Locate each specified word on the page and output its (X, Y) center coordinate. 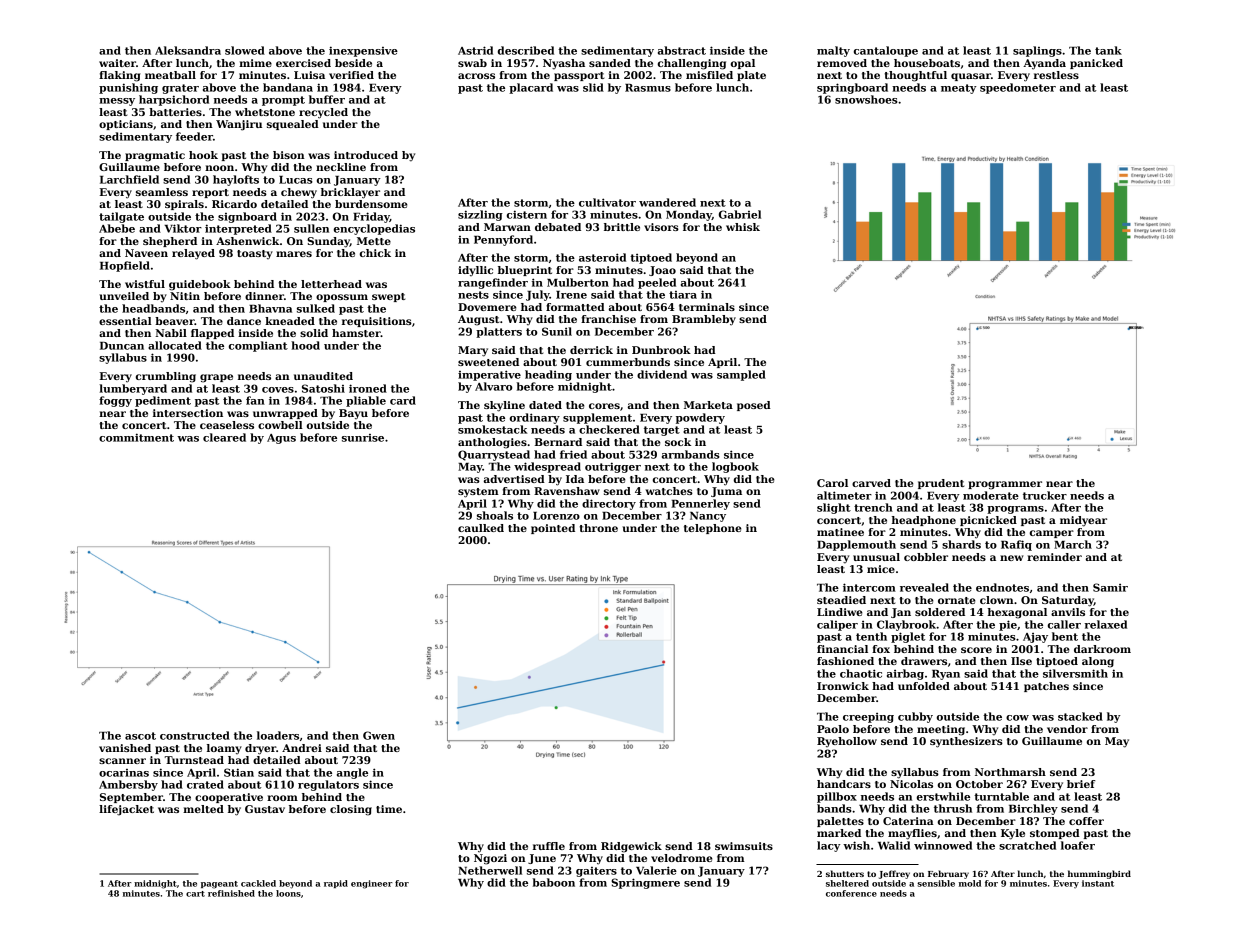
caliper (837, 625)
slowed (245, 50)
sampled (741, 375)
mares (294, 254)
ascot (140, 736)
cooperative (229, 798)
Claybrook (906, 625)
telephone (713, 529)
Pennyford (503, 240)
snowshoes (866, 99)
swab (472, 63)
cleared (224, 437)
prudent (941, 484)
